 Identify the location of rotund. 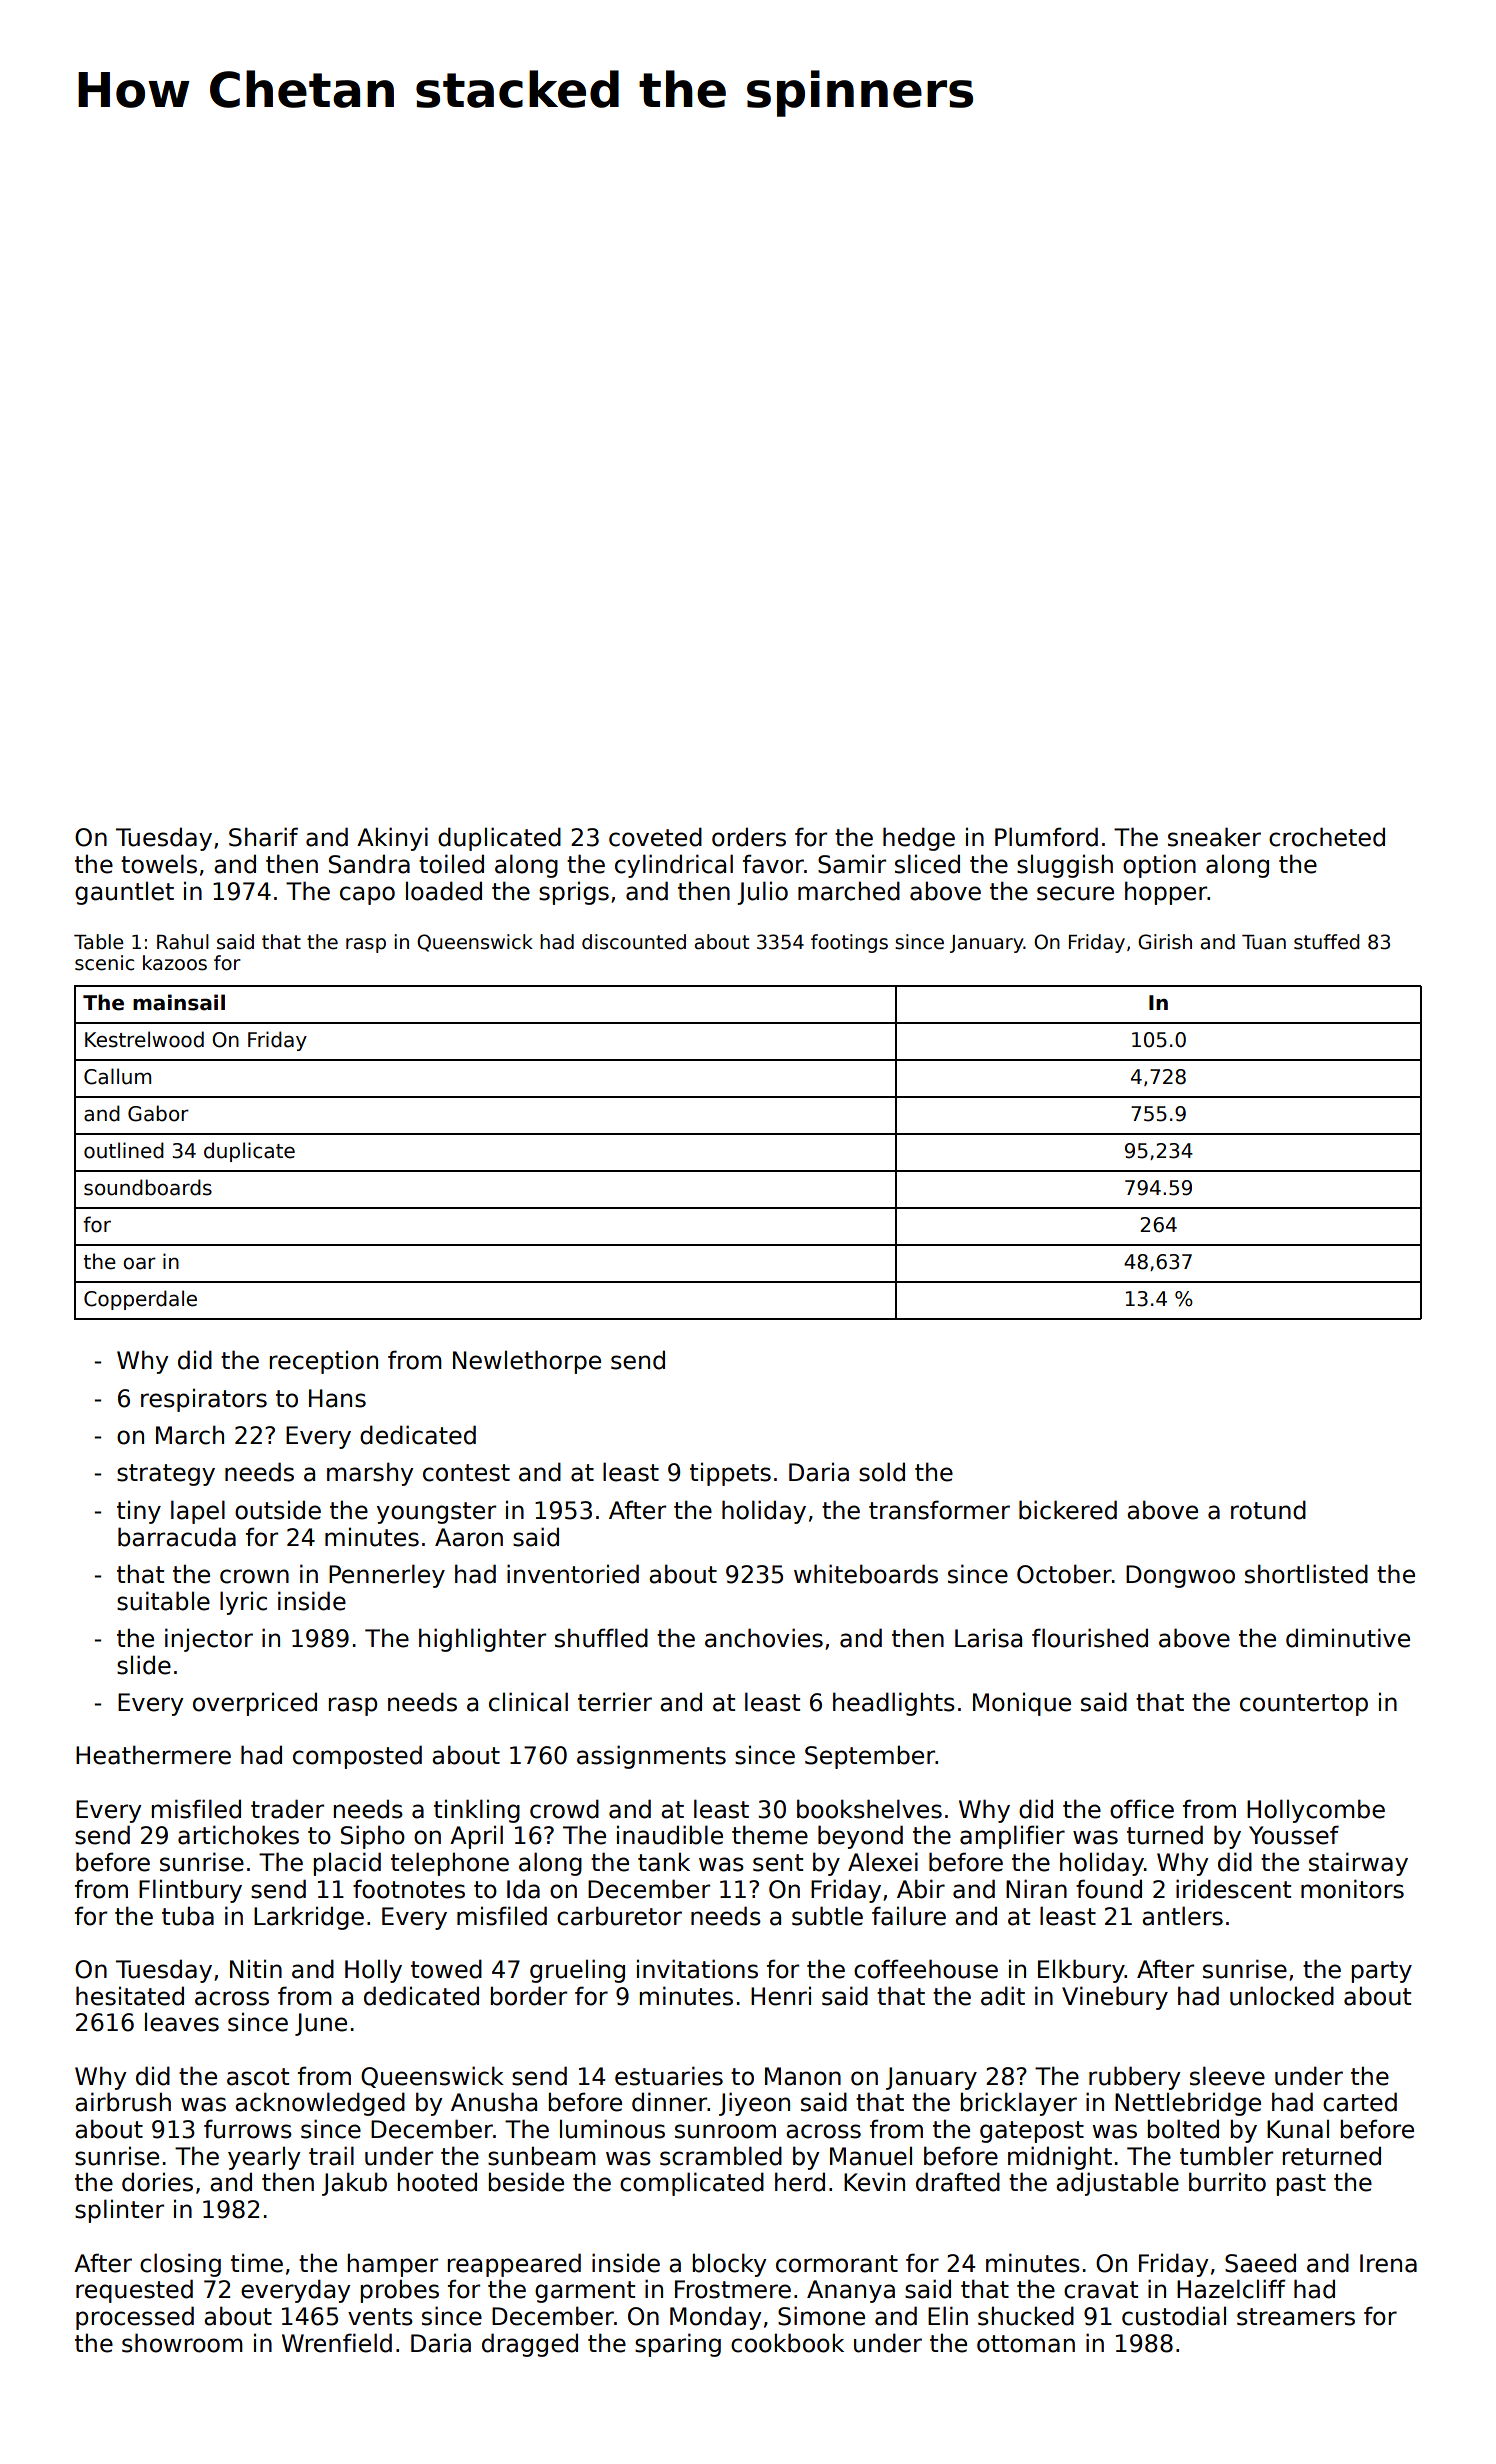
(1268, 1510).
